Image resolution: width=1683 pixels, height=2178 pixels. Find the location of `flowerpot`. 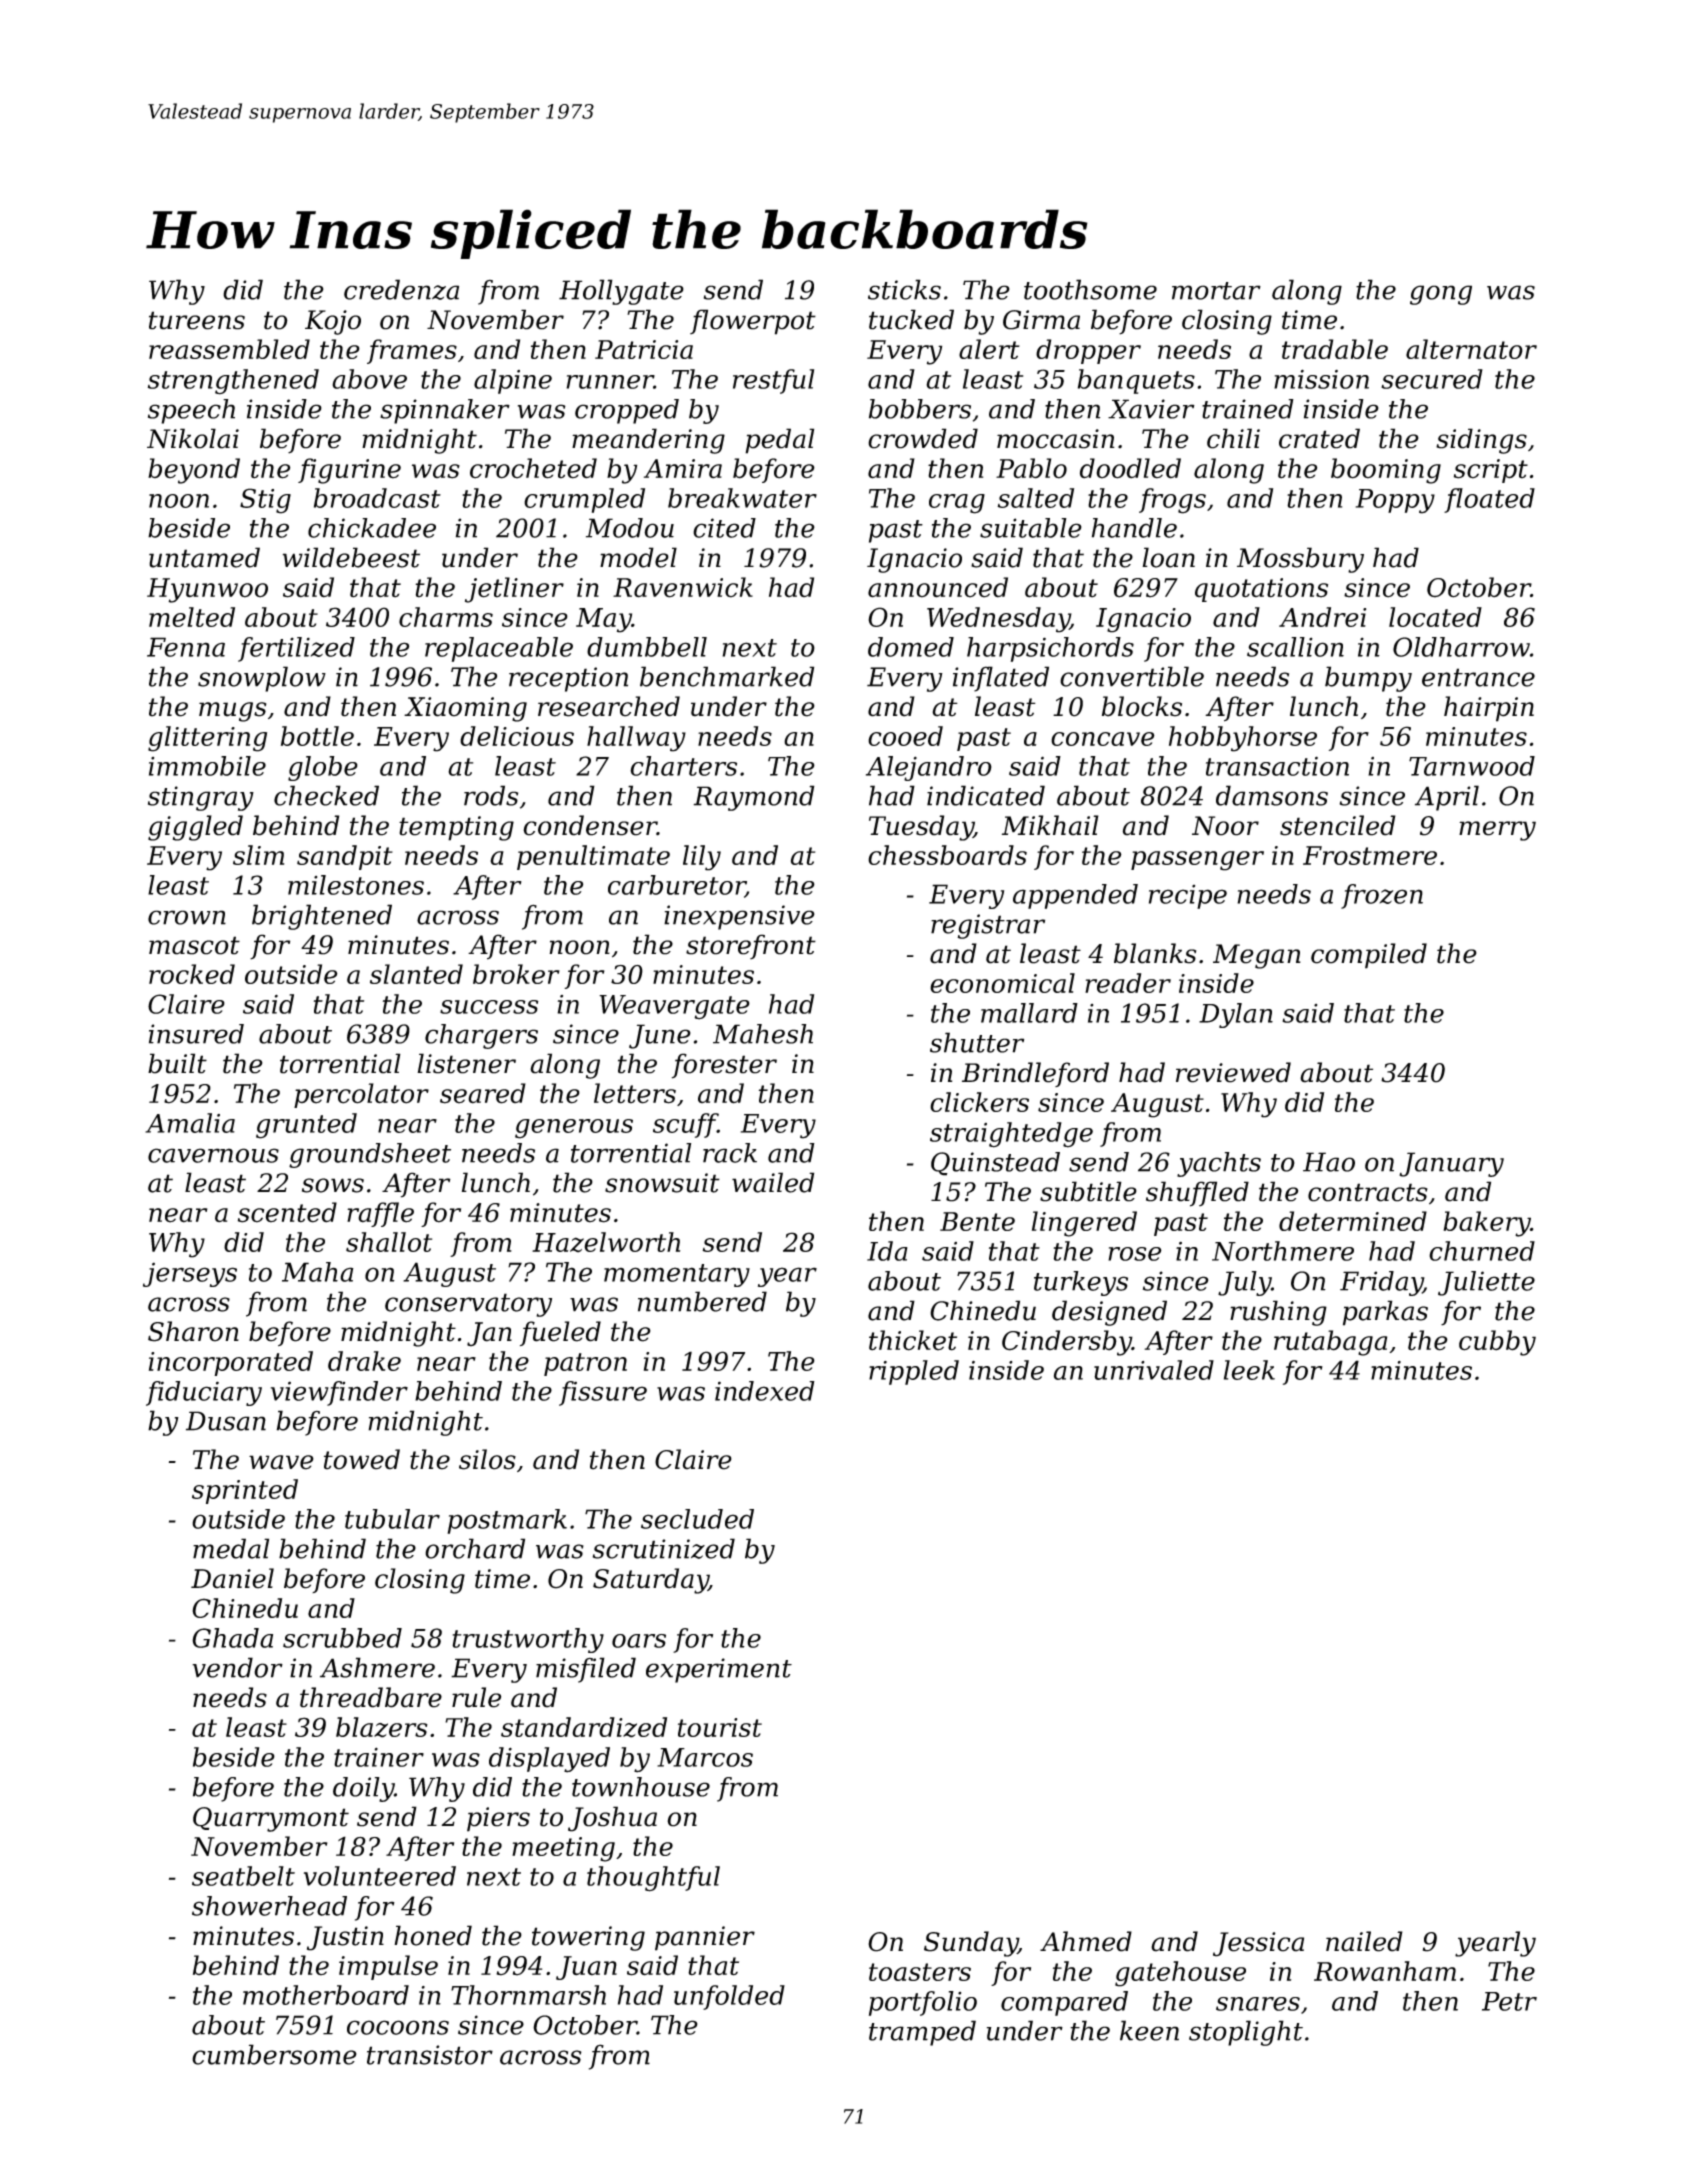

flowerpot is located at coordinates (753, 322).
